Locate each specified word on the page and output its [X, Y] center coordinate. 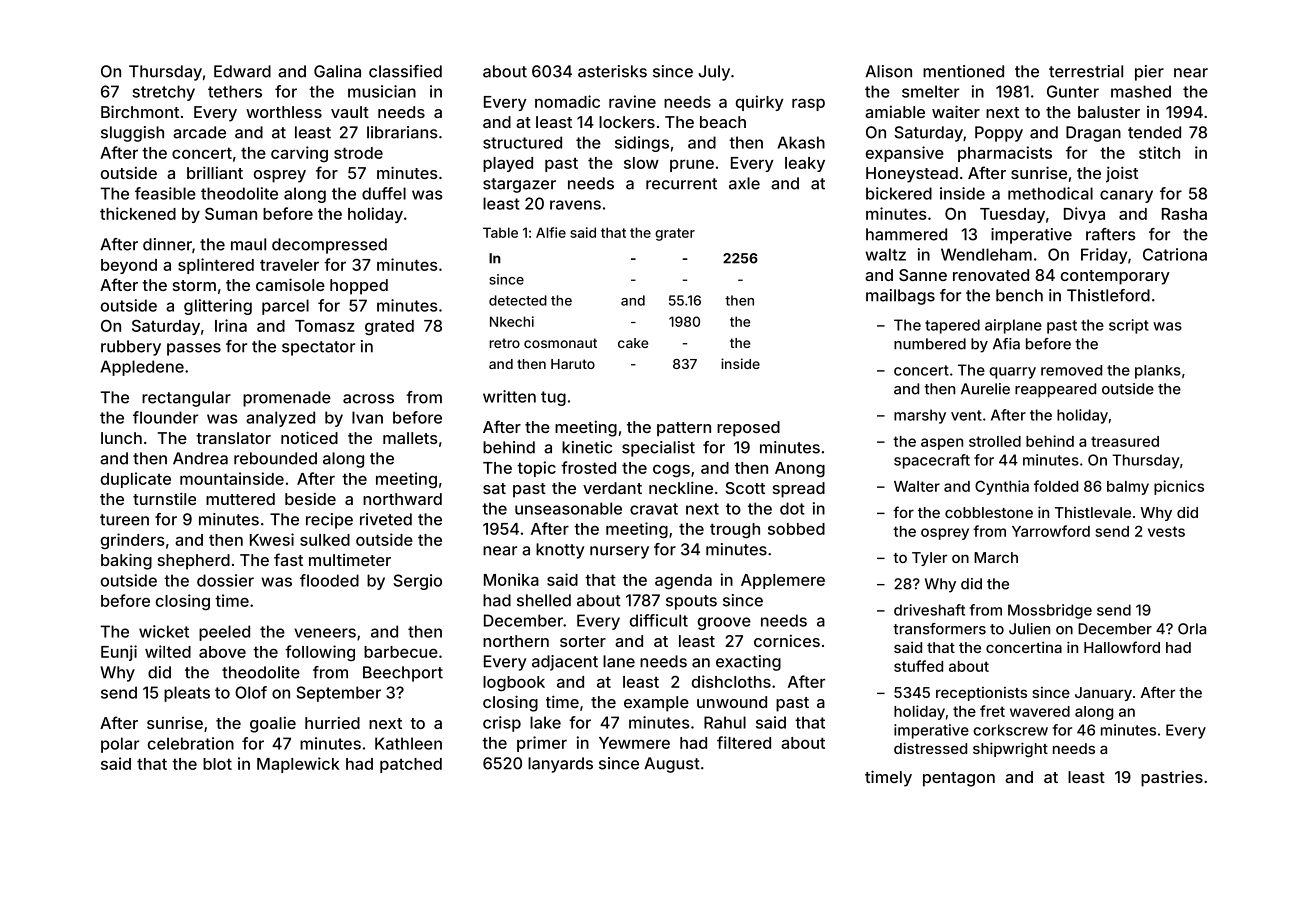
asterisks [612, 71]
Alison [888, 71]
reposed [748, 429]
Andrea [200, 458]
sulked [325, 540]
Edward [242, 71]
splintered [216, 266]
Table [500, 232]
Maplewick [298, 765]
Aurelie [985, 389]
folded [1056, 486]
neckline [681, 487]
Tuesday [1012, 215]
